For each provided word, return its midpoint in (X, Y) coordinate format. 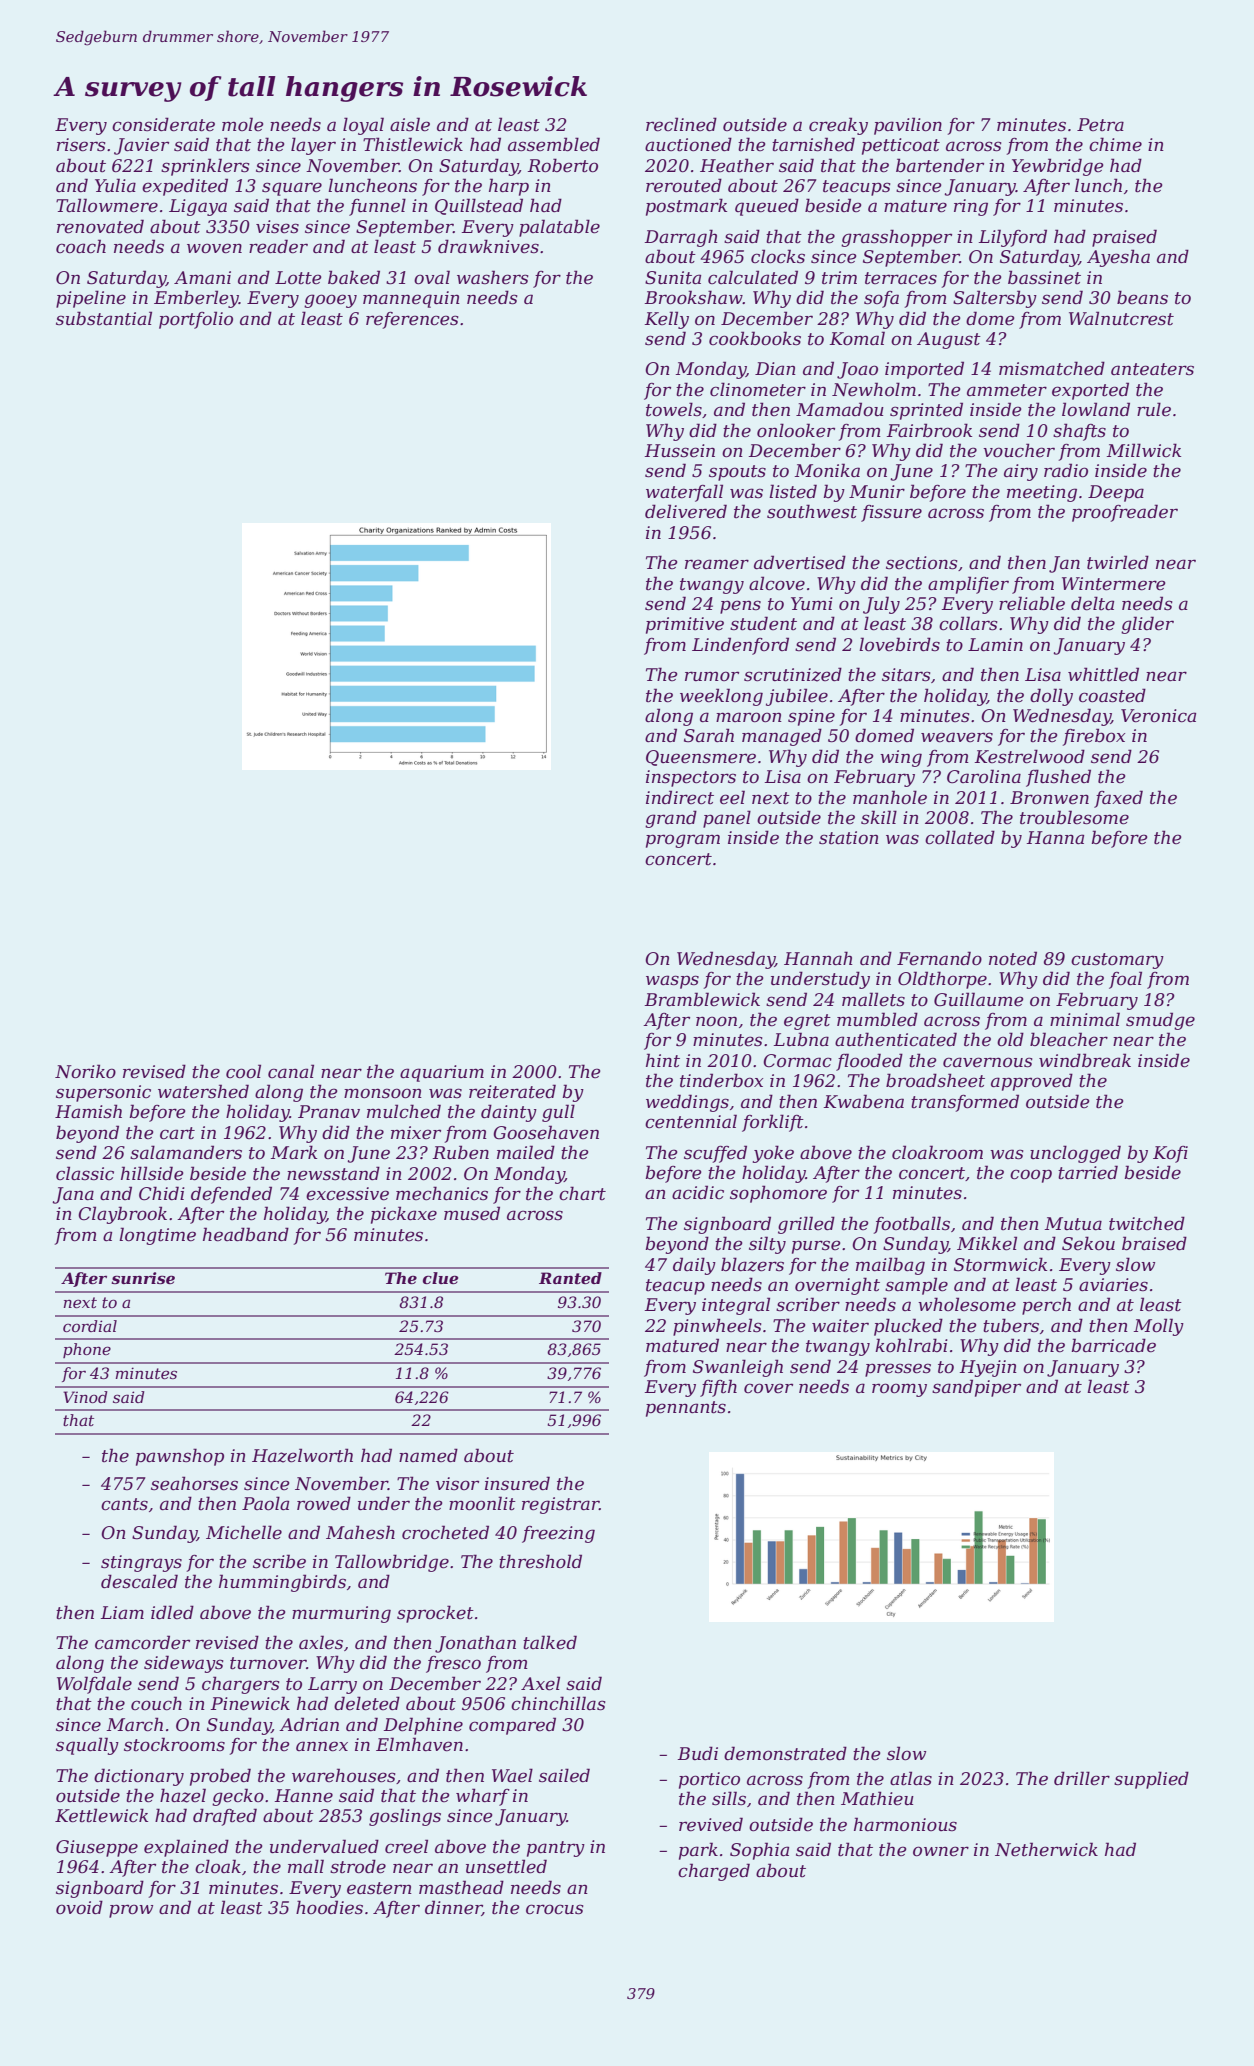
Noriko (85, 1071)
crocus (554, 1909)
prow (131, 1911)
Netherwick (1046, 1849)
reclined (681, 124)
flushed (1058, 778)
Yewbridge (1058, 167)
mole (243, 124)
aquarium (442, 1073)
